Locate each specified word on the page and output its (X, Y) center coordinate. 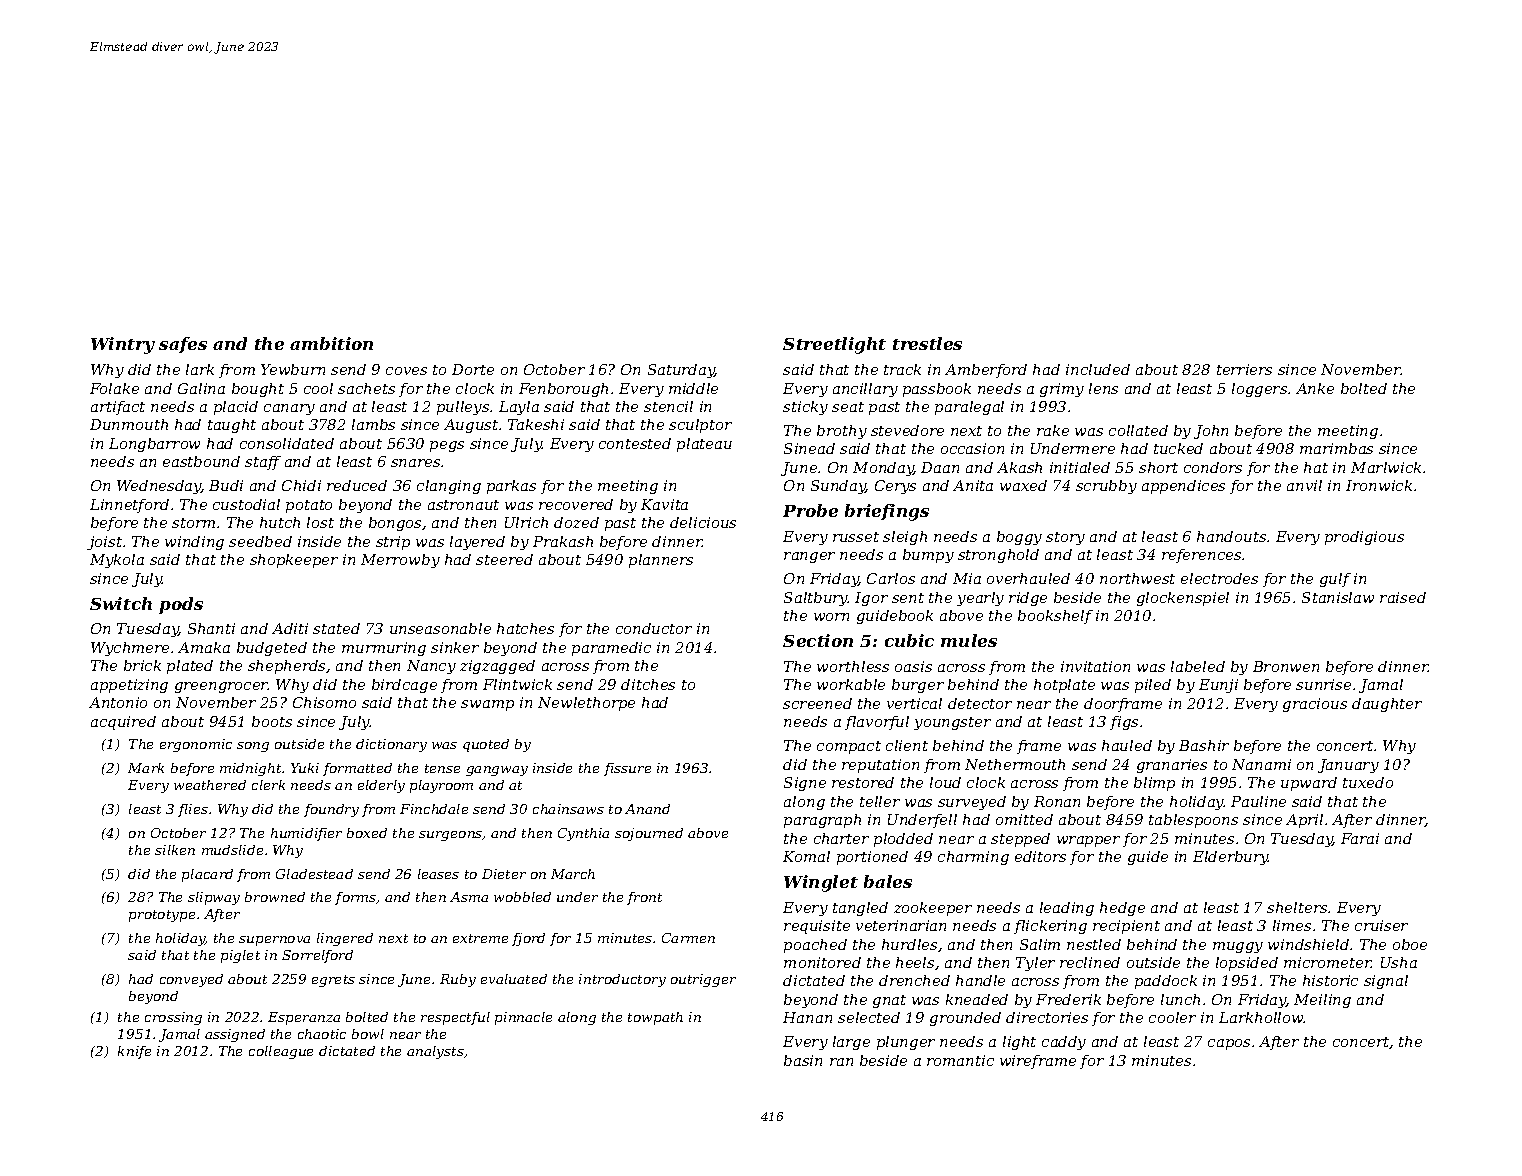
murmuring (384, 649)
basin (803, 1060)
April (1304, 821)
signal (1386, 982)
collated (1138, 430)
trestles (927, 343)
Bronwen (1286, 666)
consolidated (287, 443)
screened (817, 703)
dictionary (391, 745)
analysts (435, 1052)
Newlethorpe (586, 704)
